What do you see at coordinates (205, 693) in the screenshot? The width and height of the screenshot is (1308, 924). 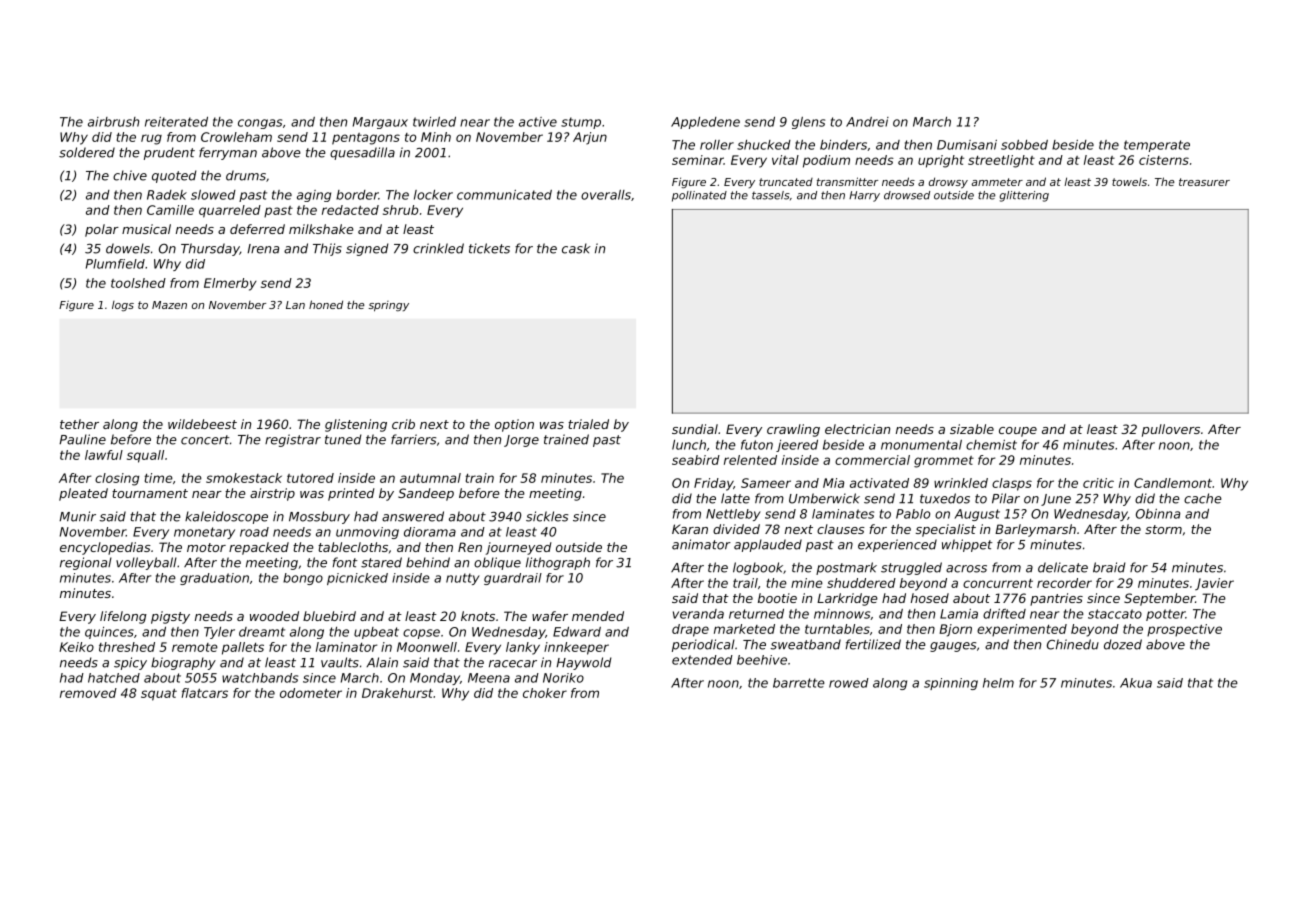 I see `flatcars` at bounding box center [205, 693].
